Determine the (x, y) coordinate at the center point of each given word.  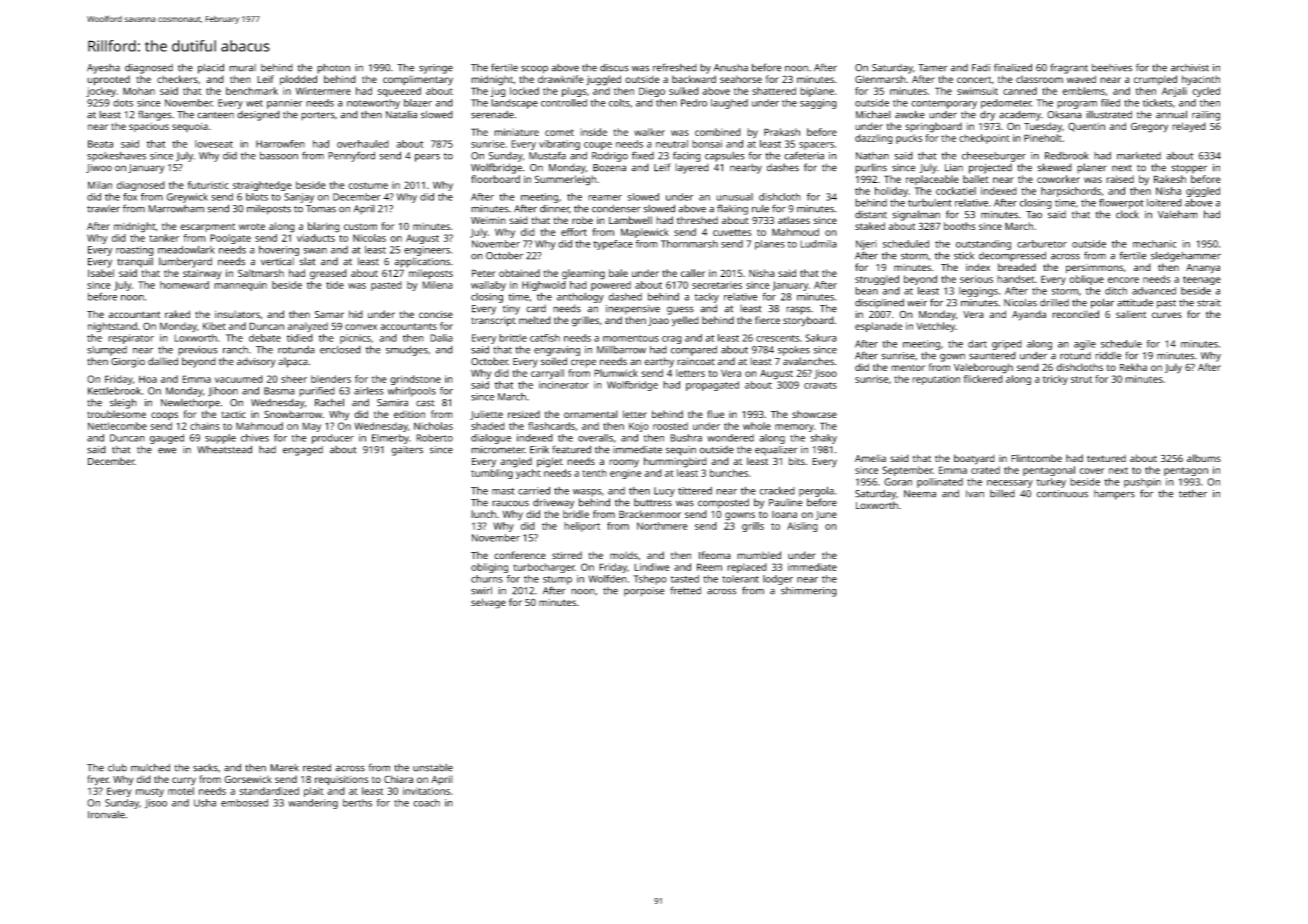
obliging (489, 568)
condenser (616, 209)
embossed (244, 803)
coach (426, 803)
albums (1204, 458)
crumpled (1155, 80)
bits (797, 461)
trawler (103, 209)
